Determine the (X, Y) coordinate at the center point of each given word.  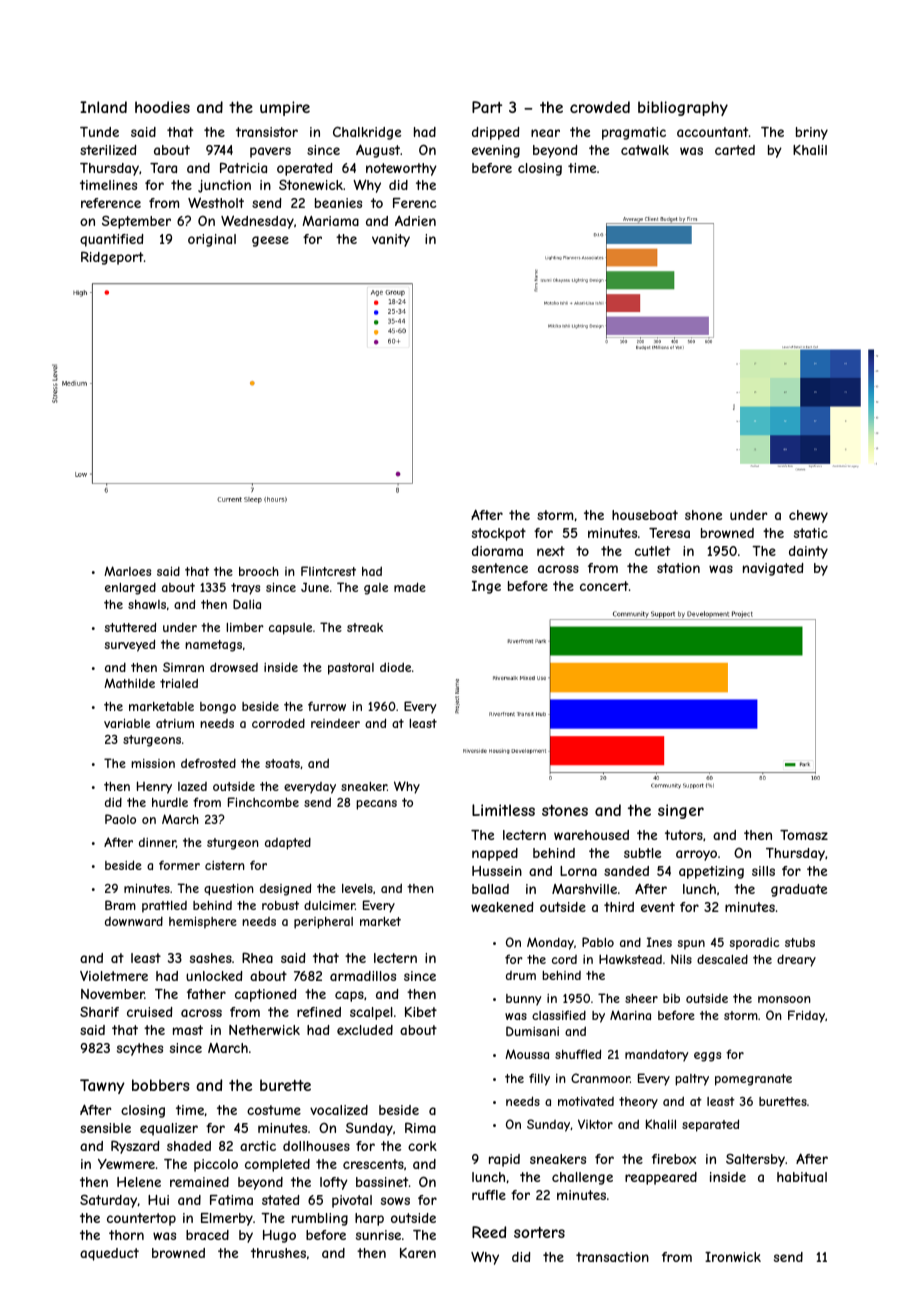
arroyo (696, 855)
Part (487, 107)
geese (270, 241)
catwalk (645, 150)
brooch (259, 571)
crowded (600, 107)
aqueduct (109, 1254)
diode (395, 667)
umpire (285, 108)
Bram (120, 905)
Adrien (415, 221)
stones (565, 810)
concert (604, 586)
